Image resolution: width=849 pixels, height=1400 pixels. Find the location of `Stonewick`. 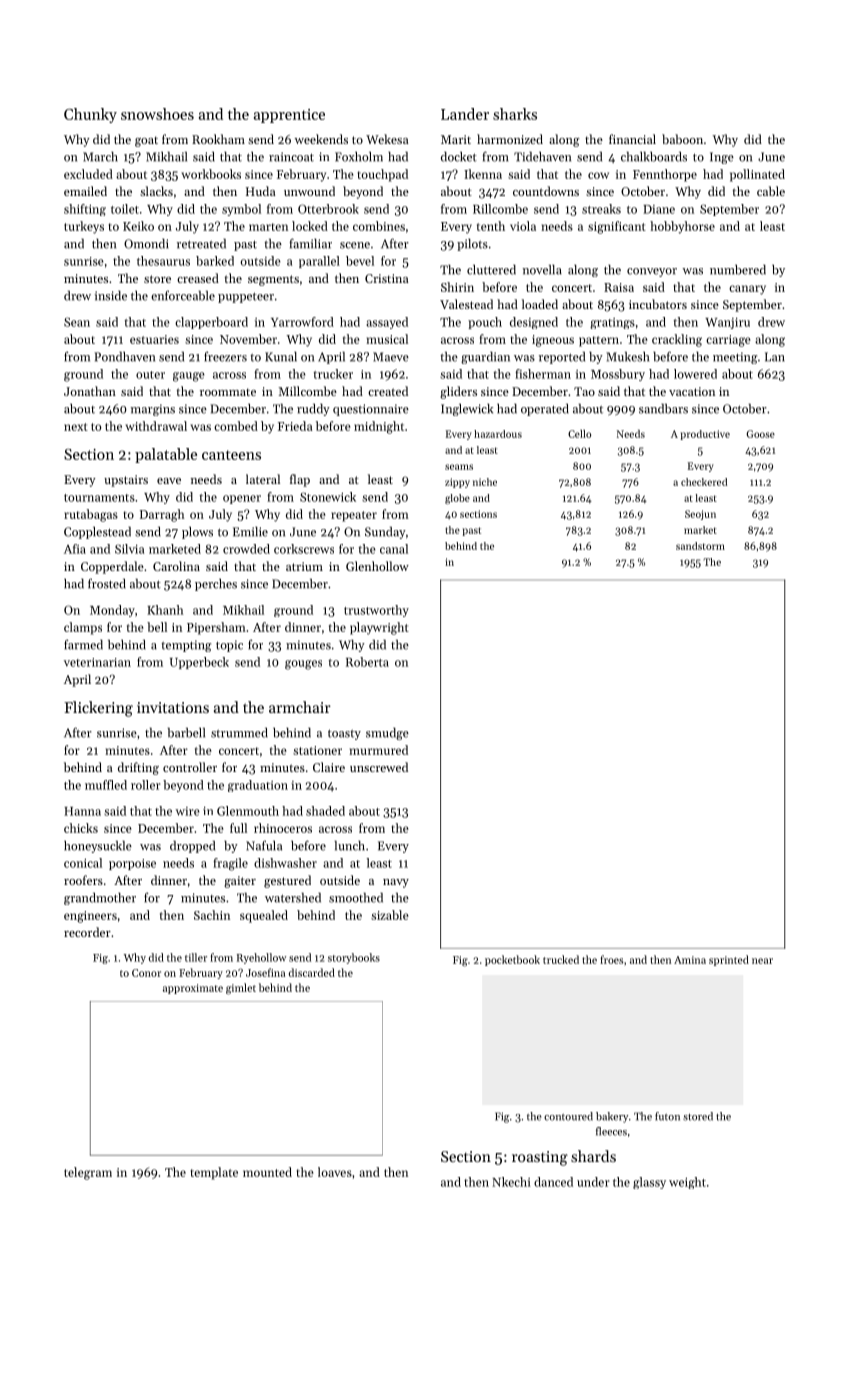

Stonewick is located at coordinates (328, 497).
